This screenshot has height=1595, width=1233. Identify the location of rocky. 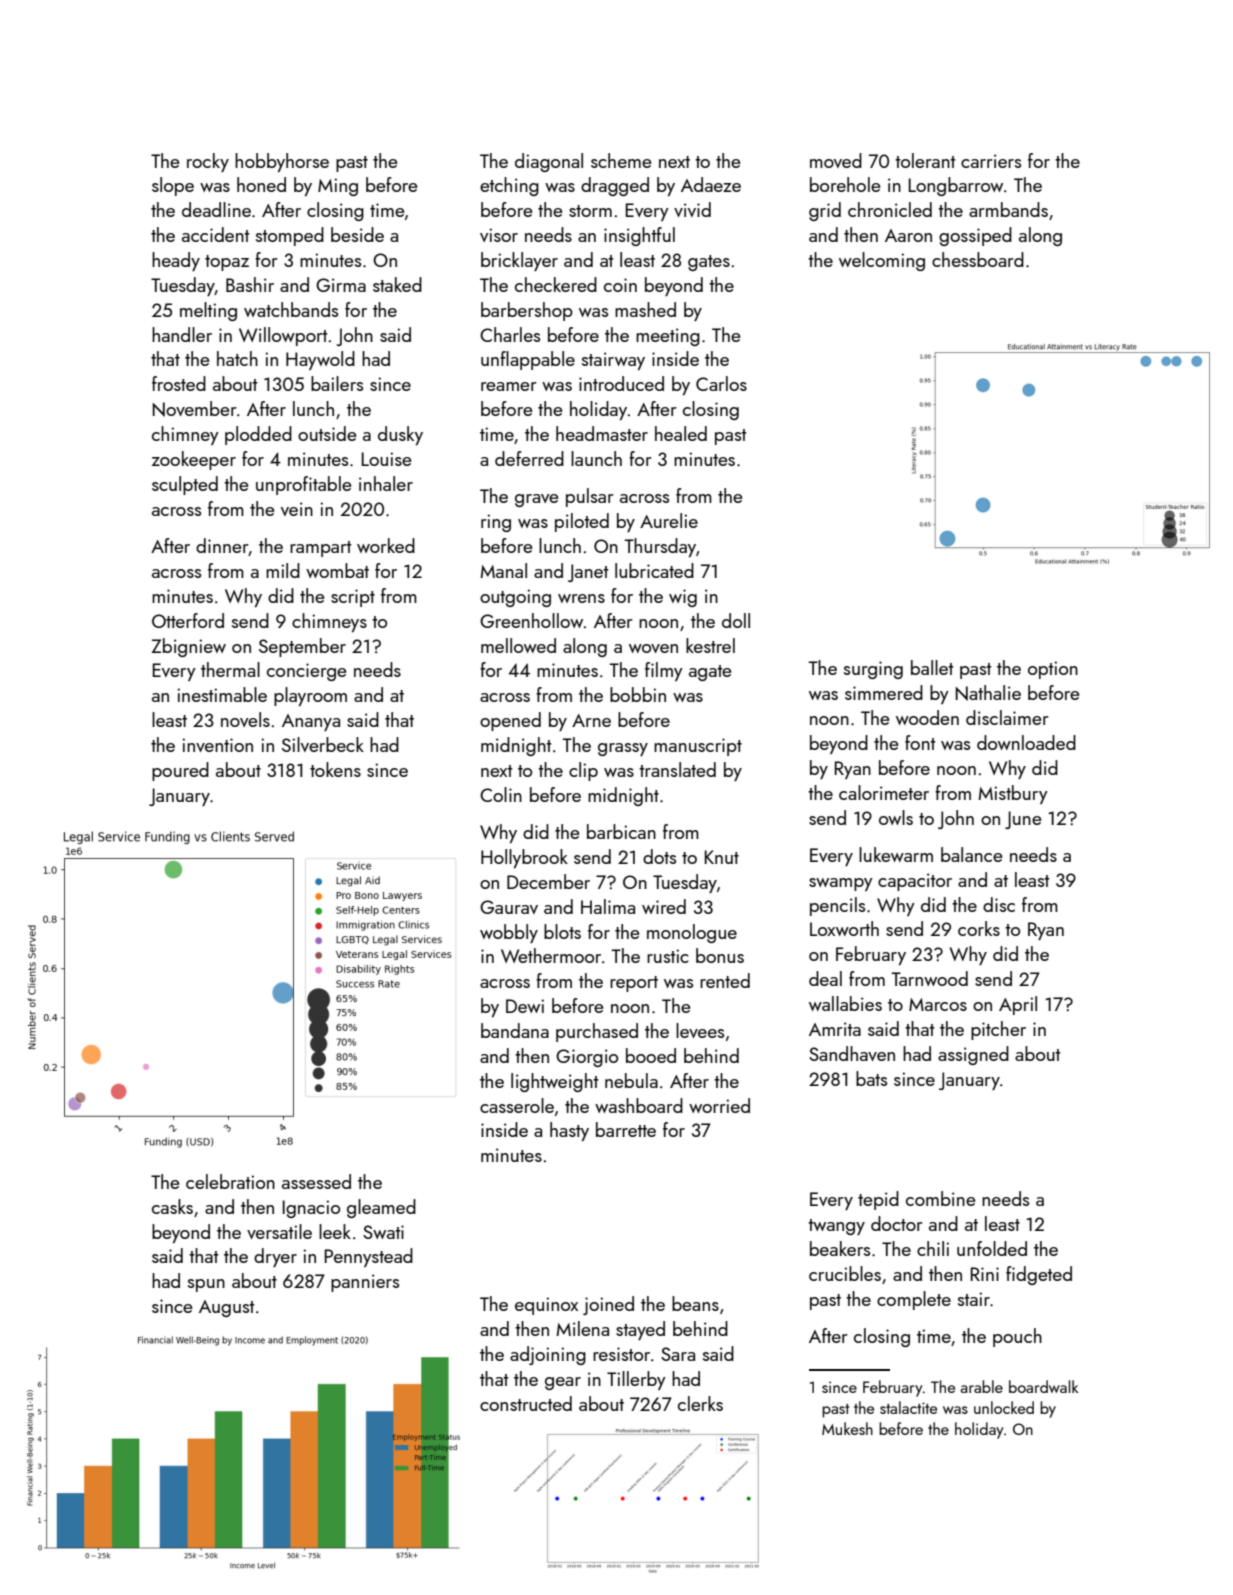
(208, 162).
